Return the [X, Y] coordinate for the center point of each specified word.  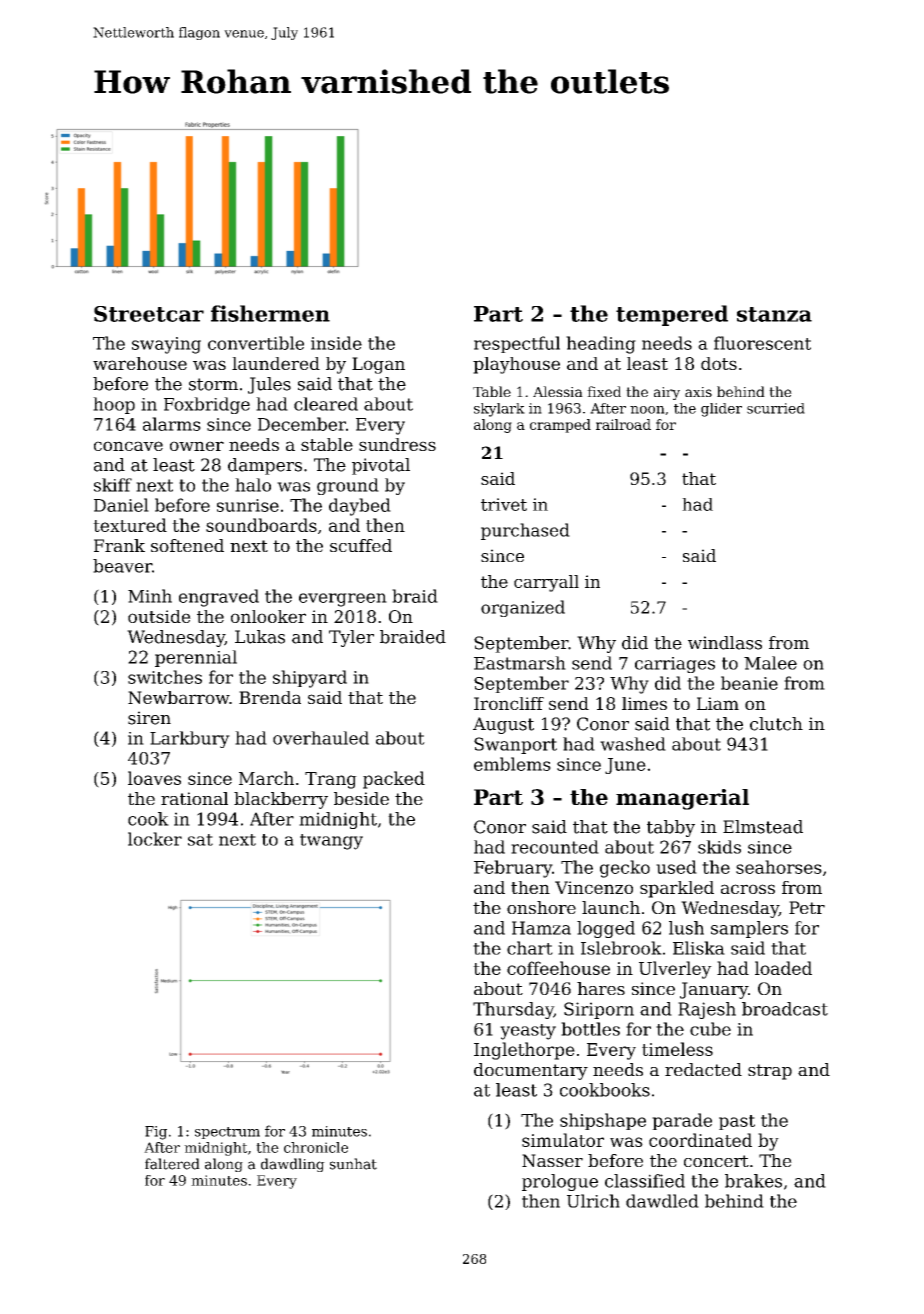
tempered [672, 315]
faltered [172, 1164]
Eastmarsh [520, 663]
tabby [671, 828]
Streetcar [149, 314]
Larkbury [190, 739]
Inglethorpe [524, 1051]
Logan [378, 365]
